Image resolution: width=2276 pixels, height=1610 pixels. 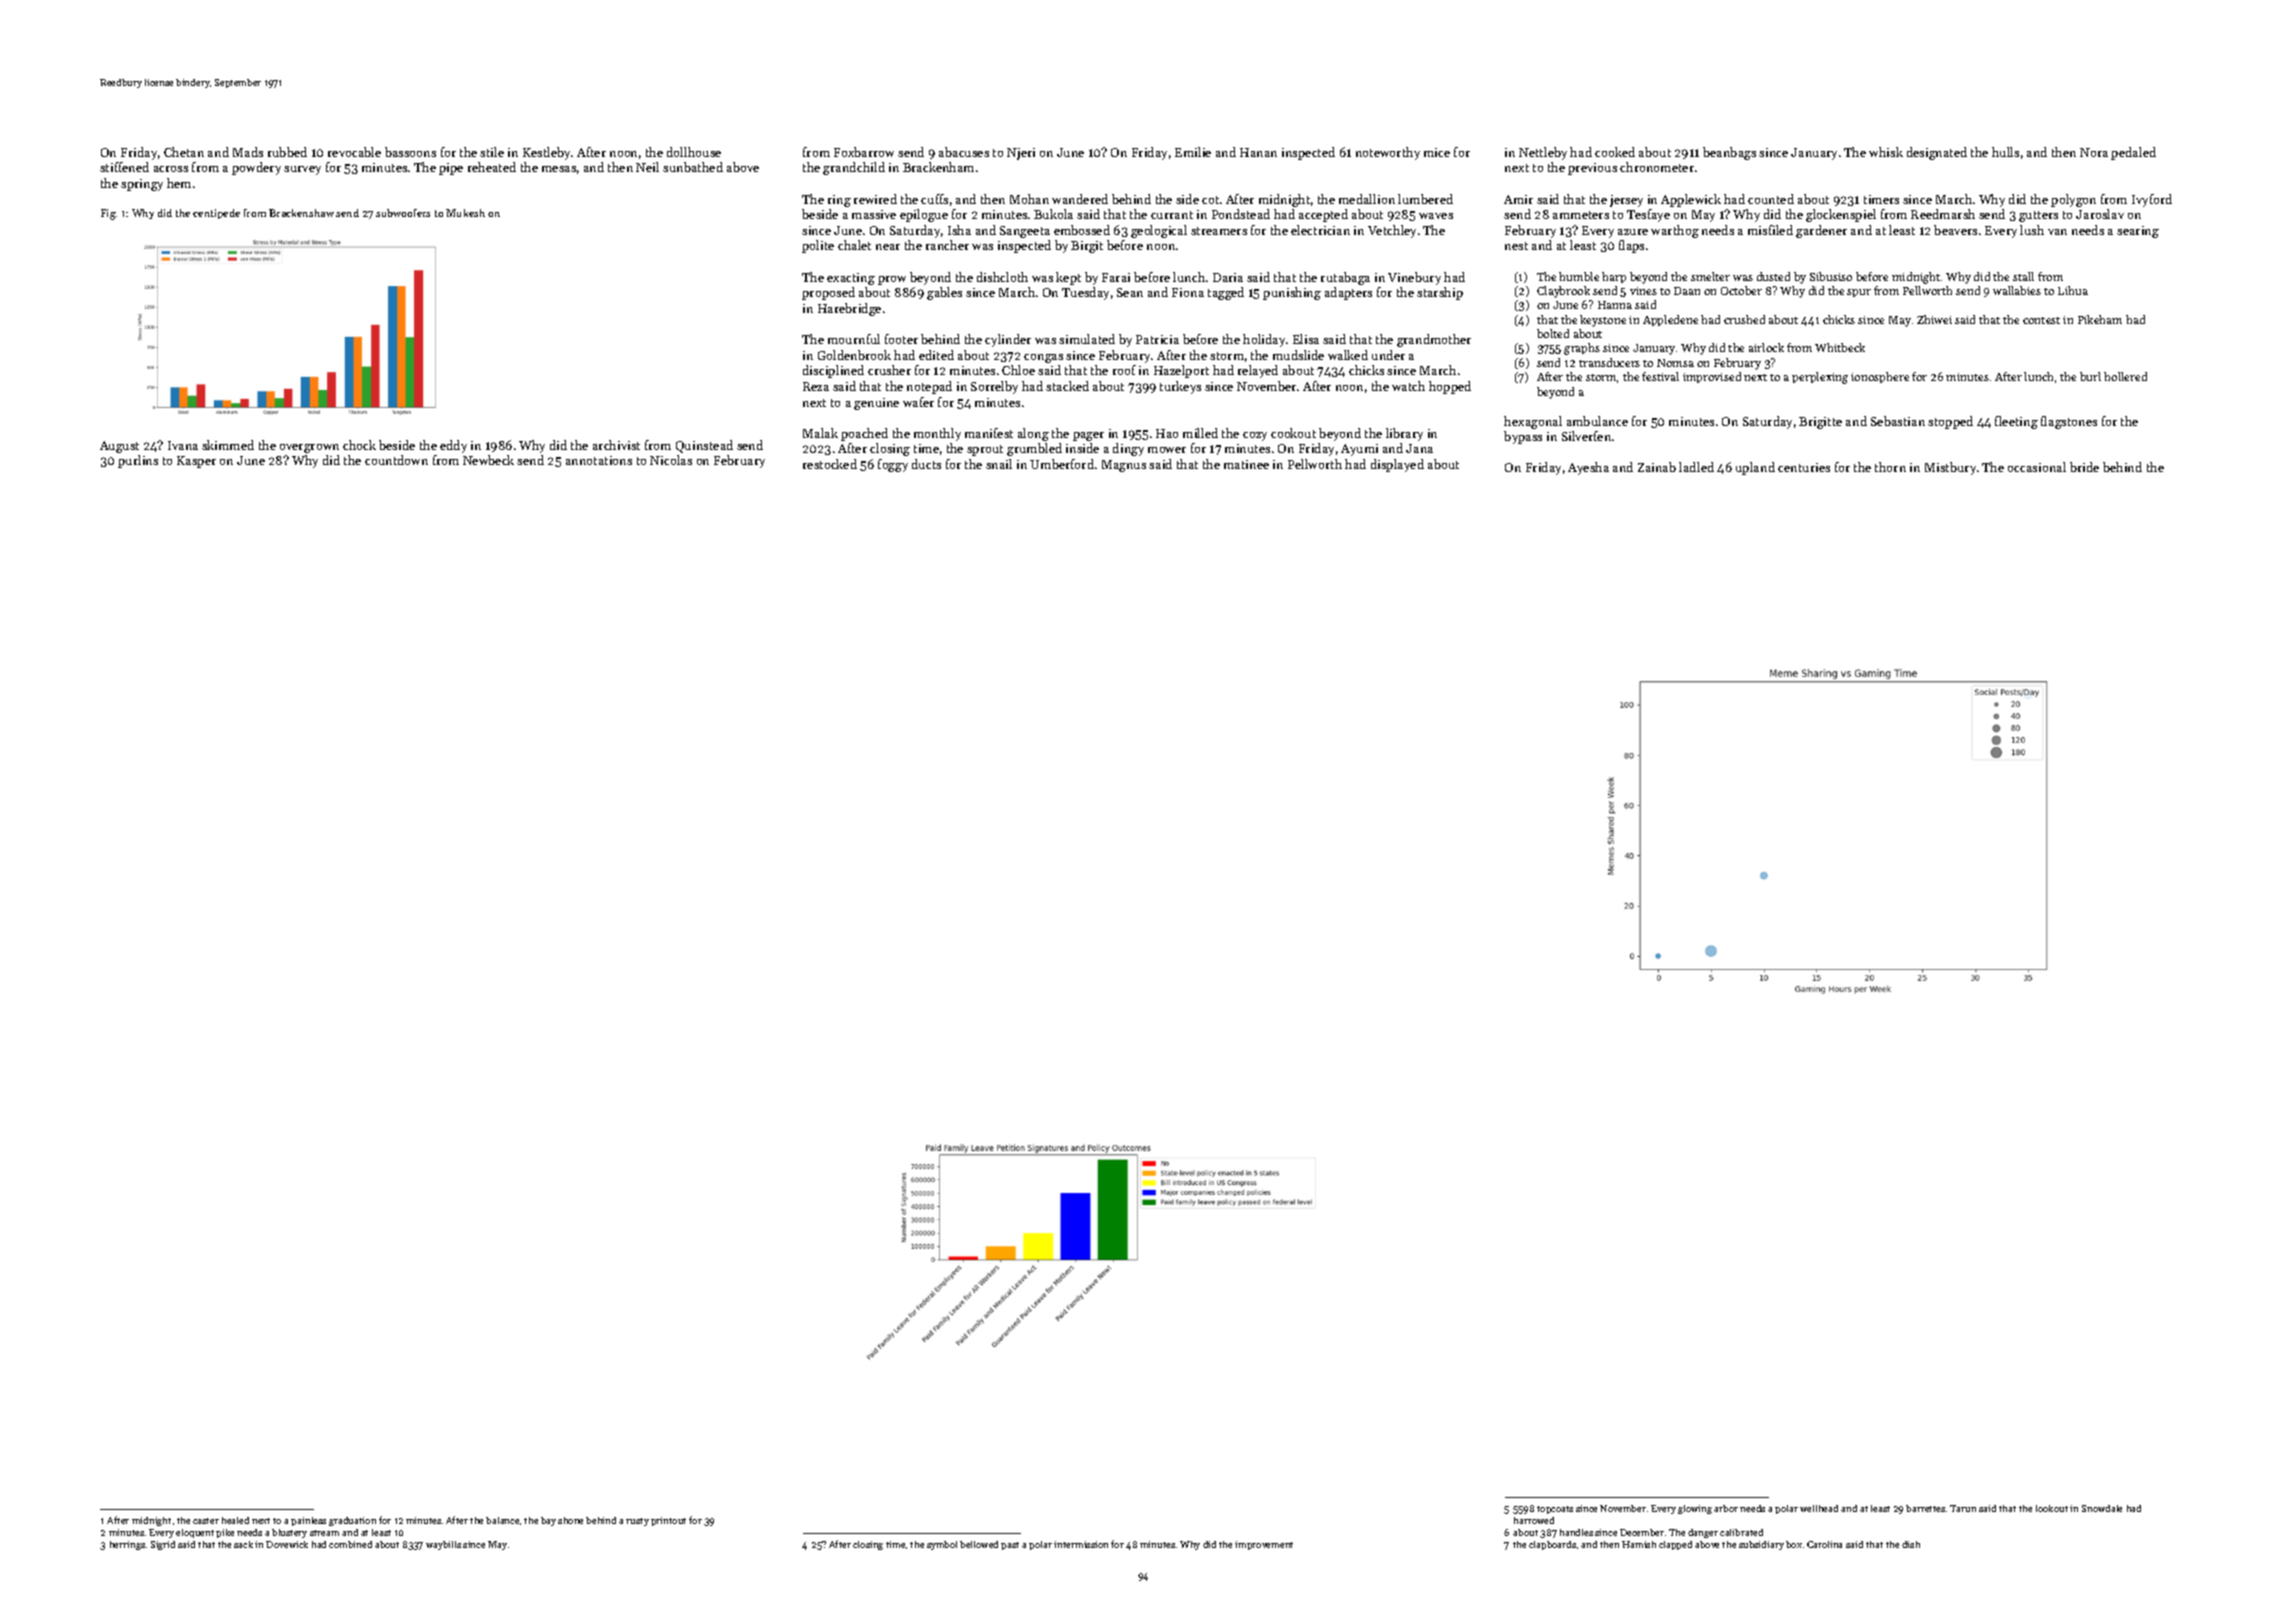 I want to click on topcoats, so click(x=1555, y=1510).
